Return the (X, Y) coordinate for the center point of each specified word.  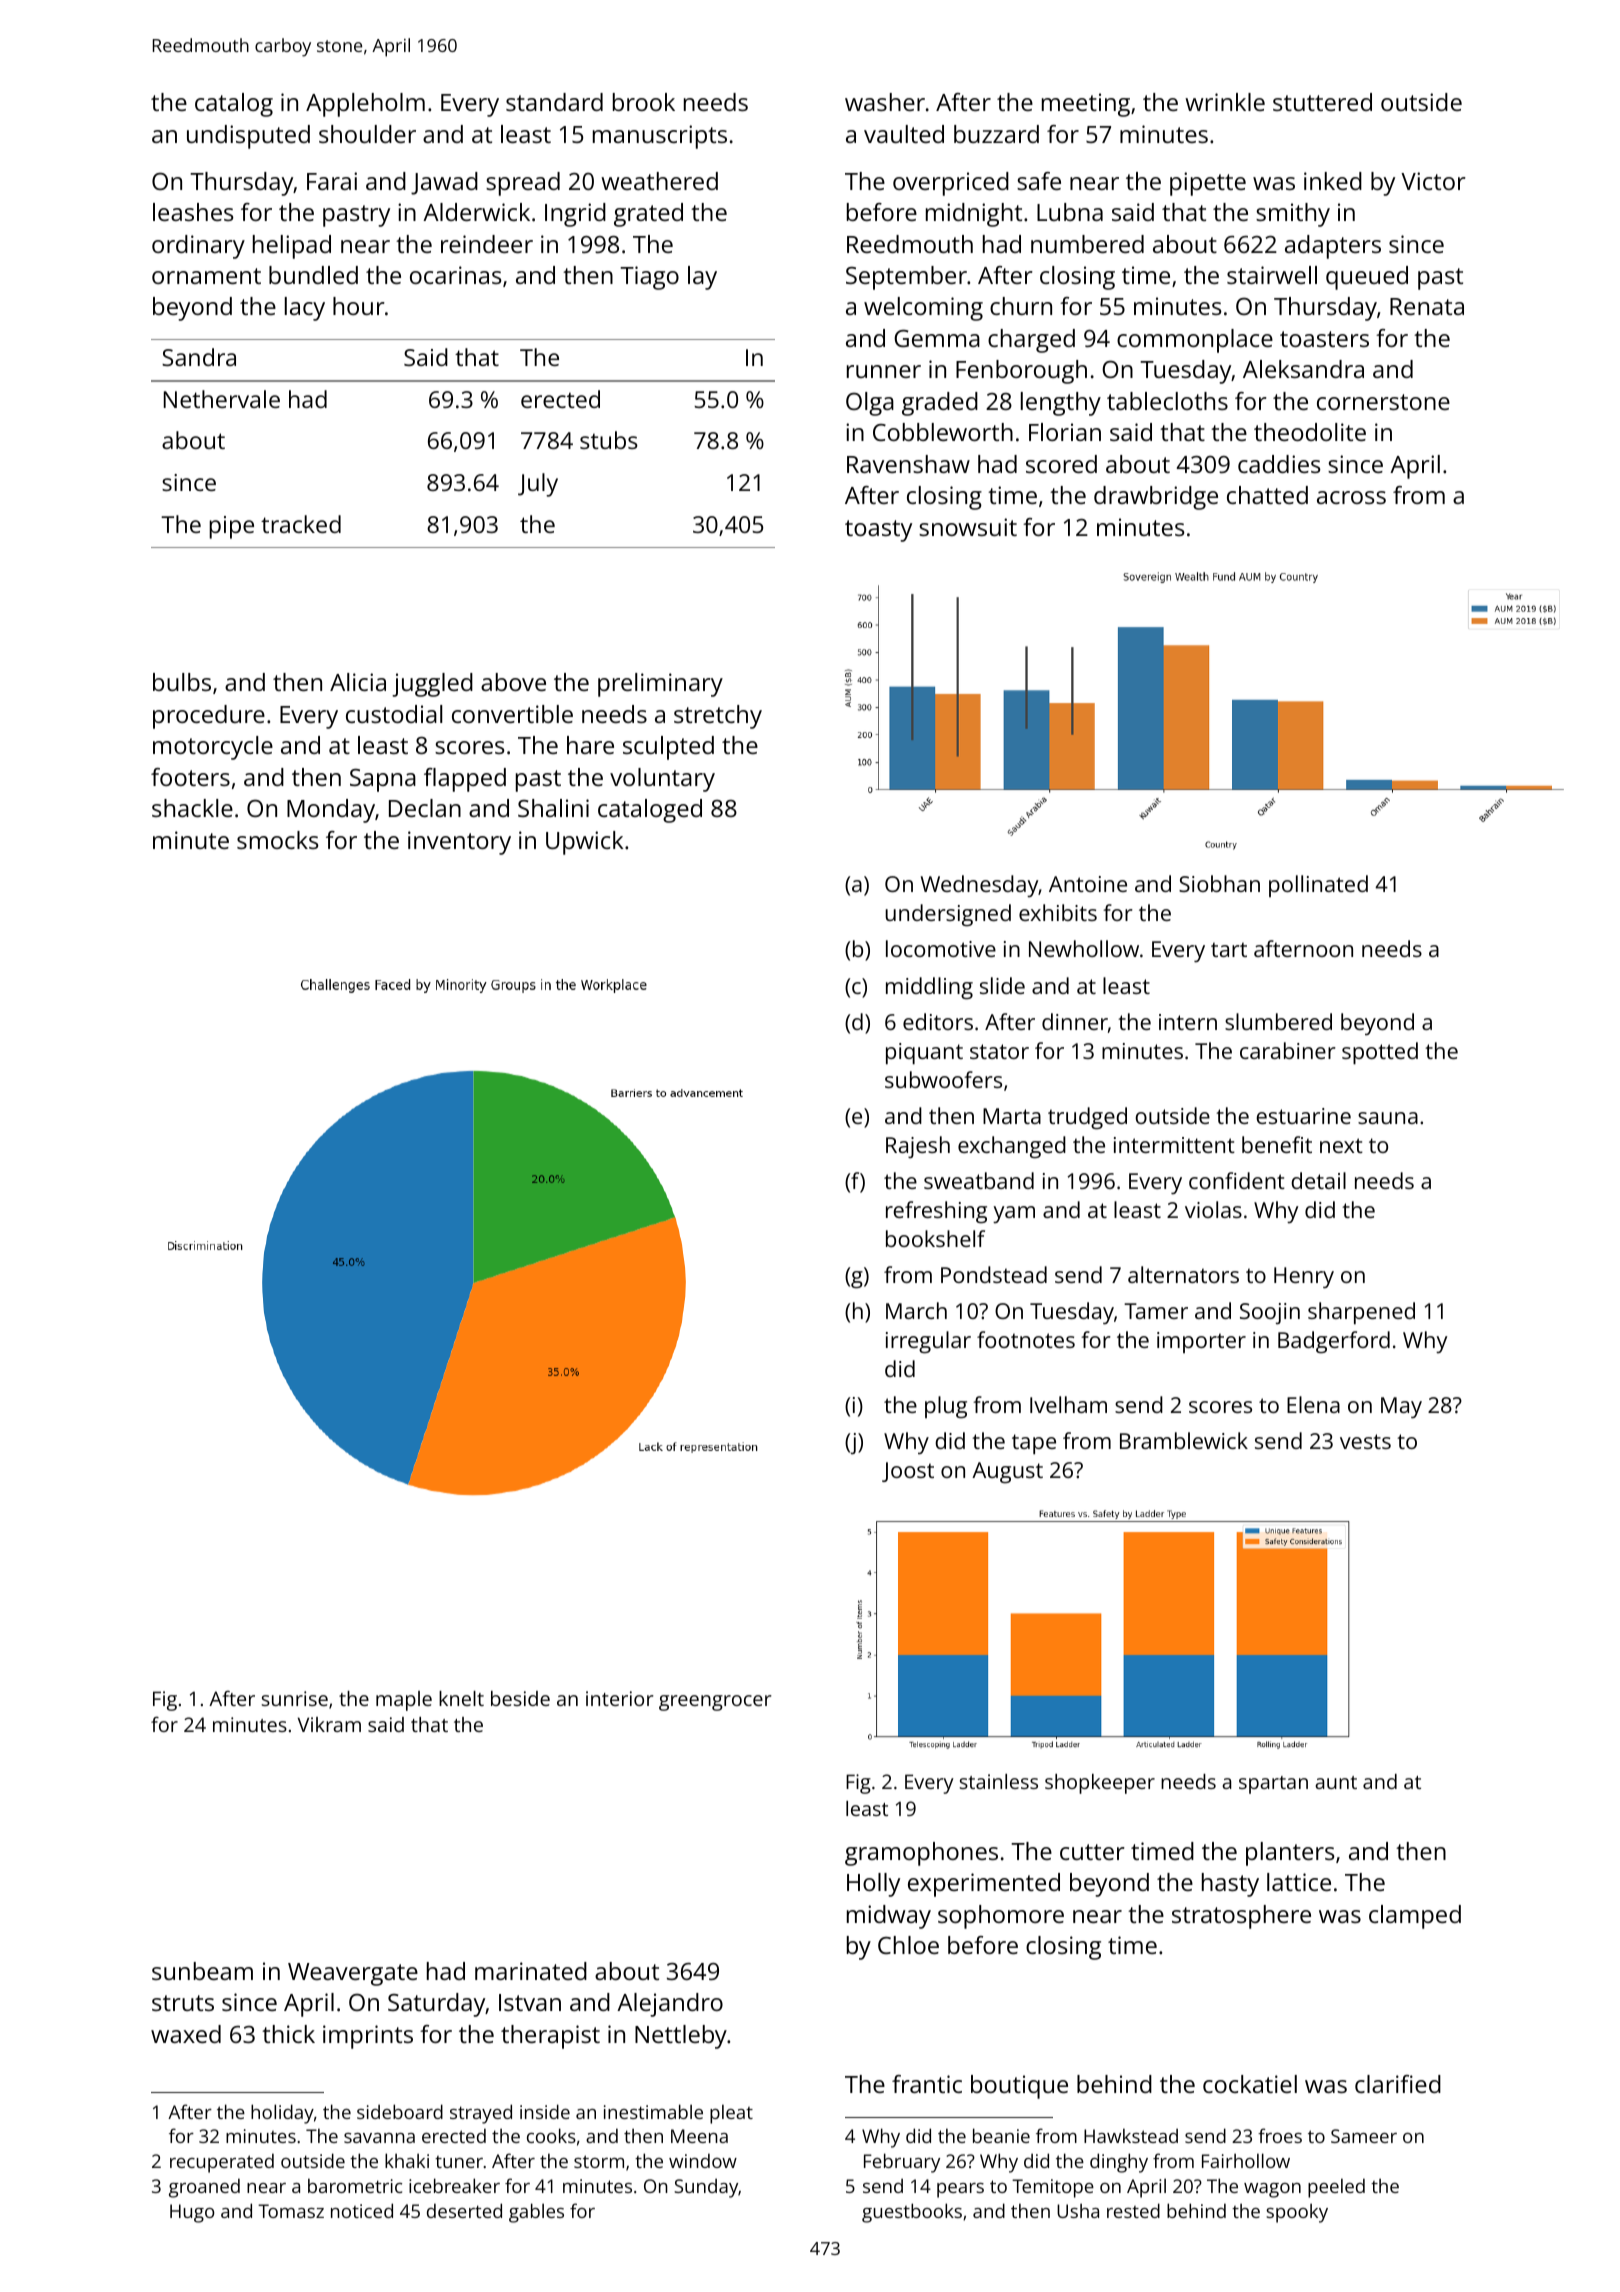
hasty (1230, 1885)
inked (1333, 181)
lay (702, 278)
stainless (999, 1781)
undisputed (248, 137)
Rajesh (918, 1147)
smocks (278, 840)
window (703, 2160)
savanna (379, 2138)
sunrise (295, 1698)
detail (1318, 1180)
